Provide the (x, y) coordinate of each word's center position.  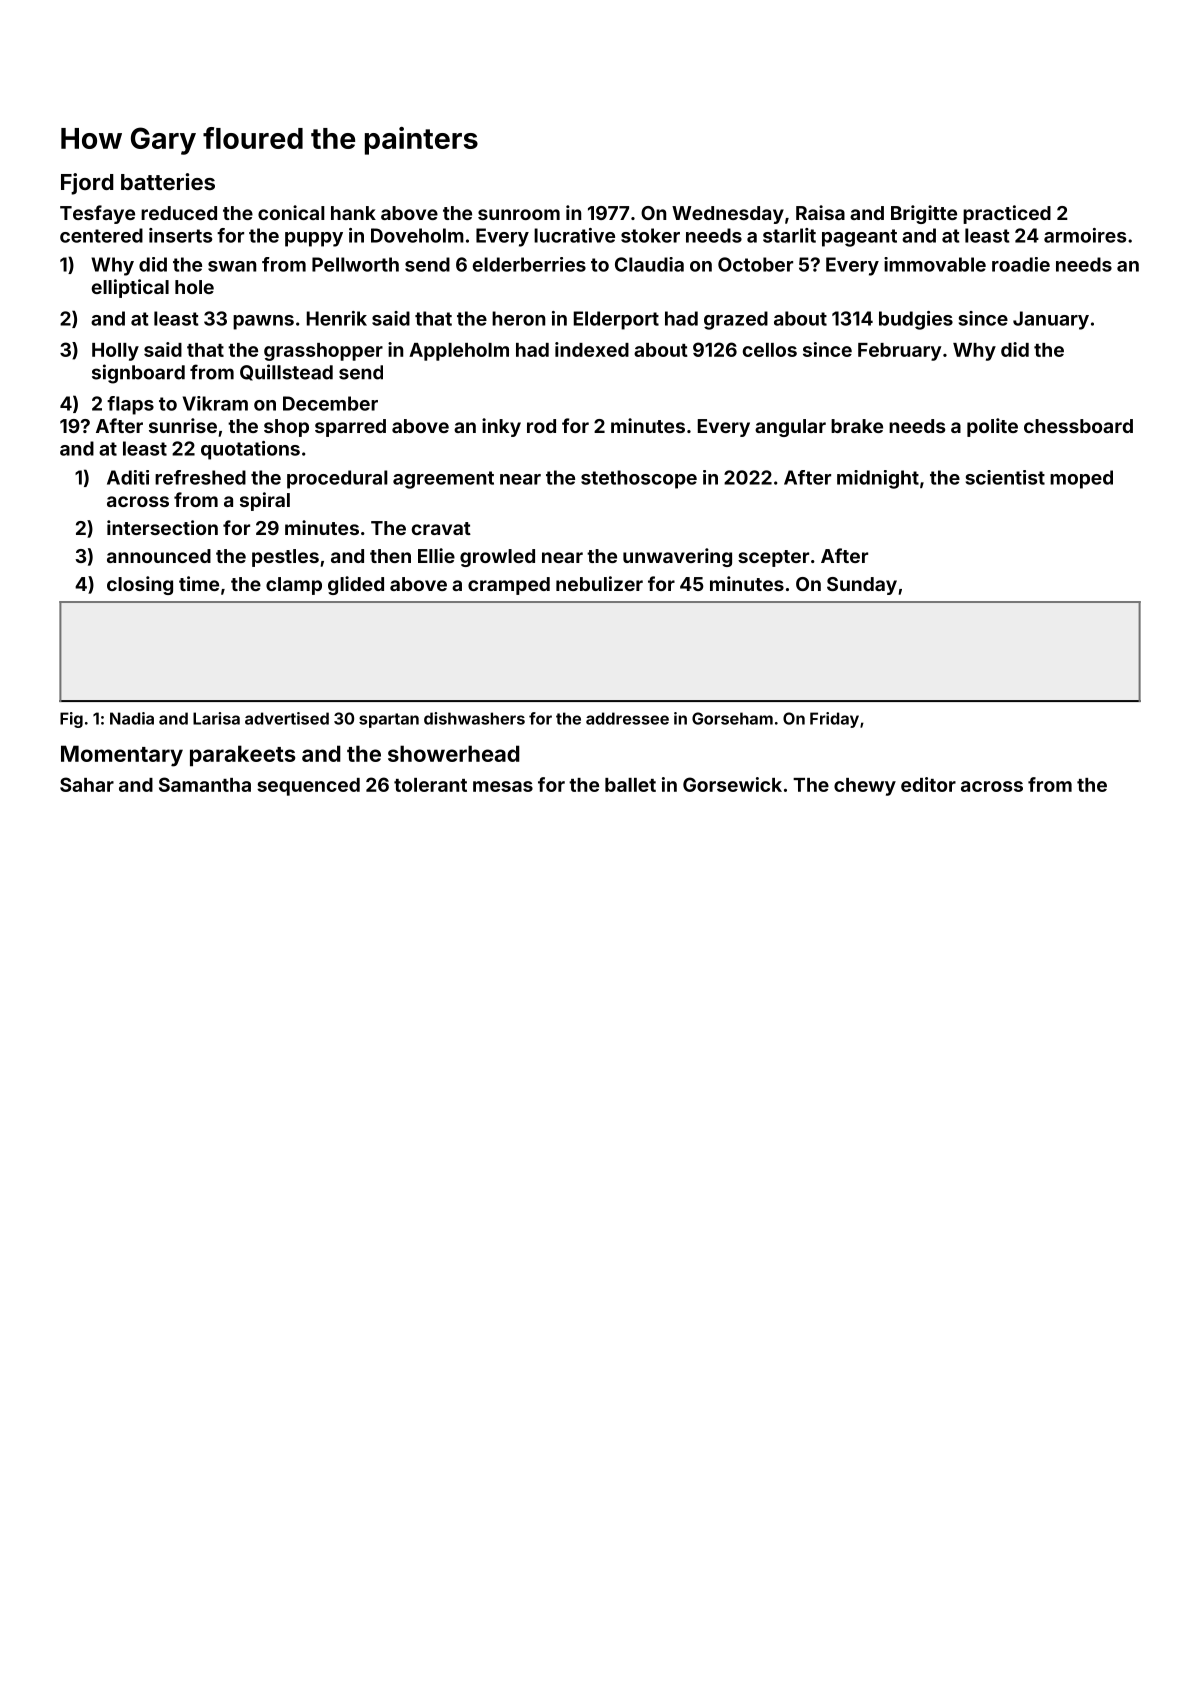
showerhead (454, 753)
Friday (834, 720)
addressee (627, 718)
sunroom (519, 214)
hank (353, 213)
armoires (1085, 235)
